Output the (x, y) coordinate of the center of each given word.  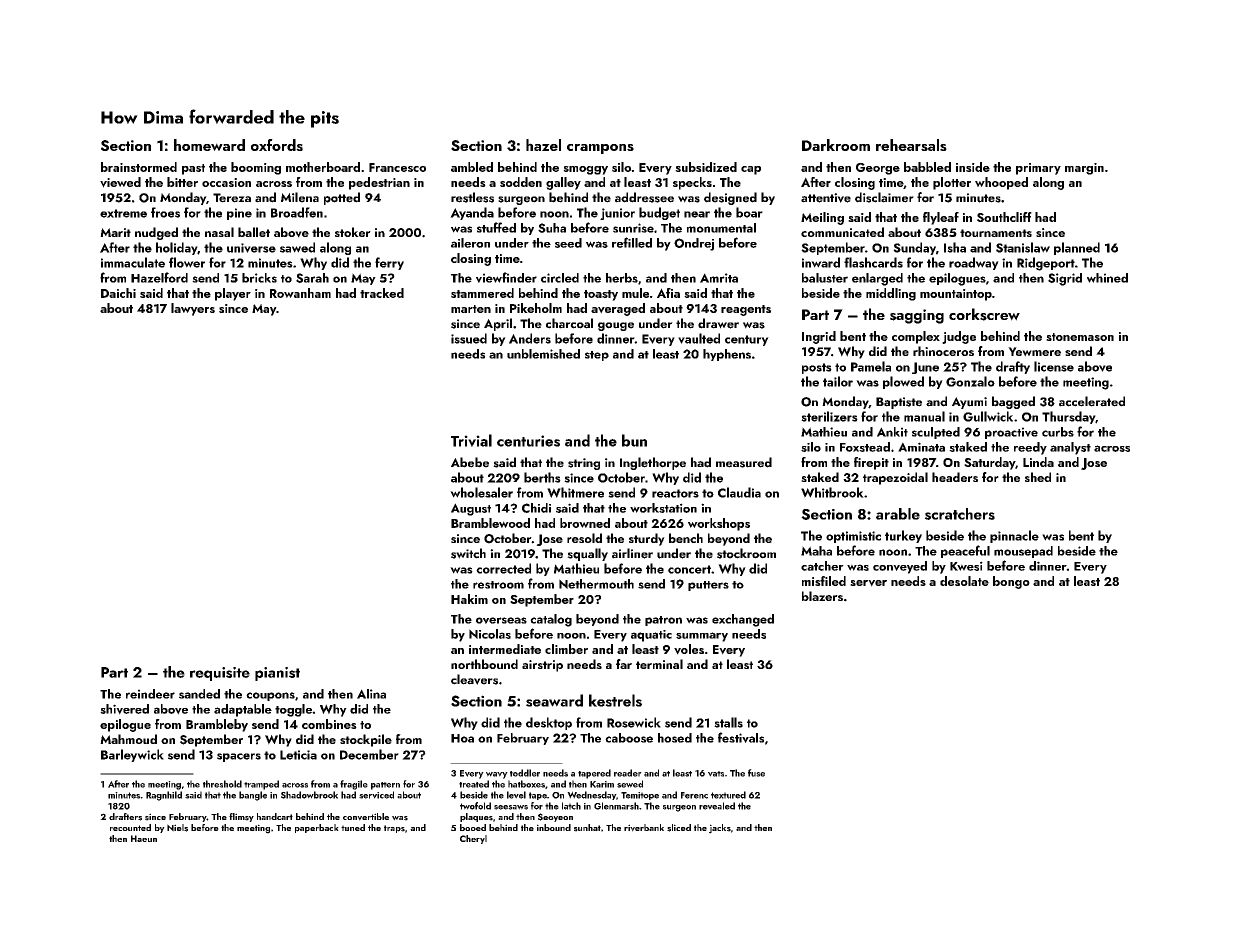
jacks (720, 829)
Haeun (144, 838)
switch (468, 553)
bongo (1011, 582)
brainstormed (139, 167)
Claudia (739, 492)
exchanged (743, 620)
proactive (1011, 433)
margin (1084, 169)
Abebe (470, 462)
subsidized (706, 167)
